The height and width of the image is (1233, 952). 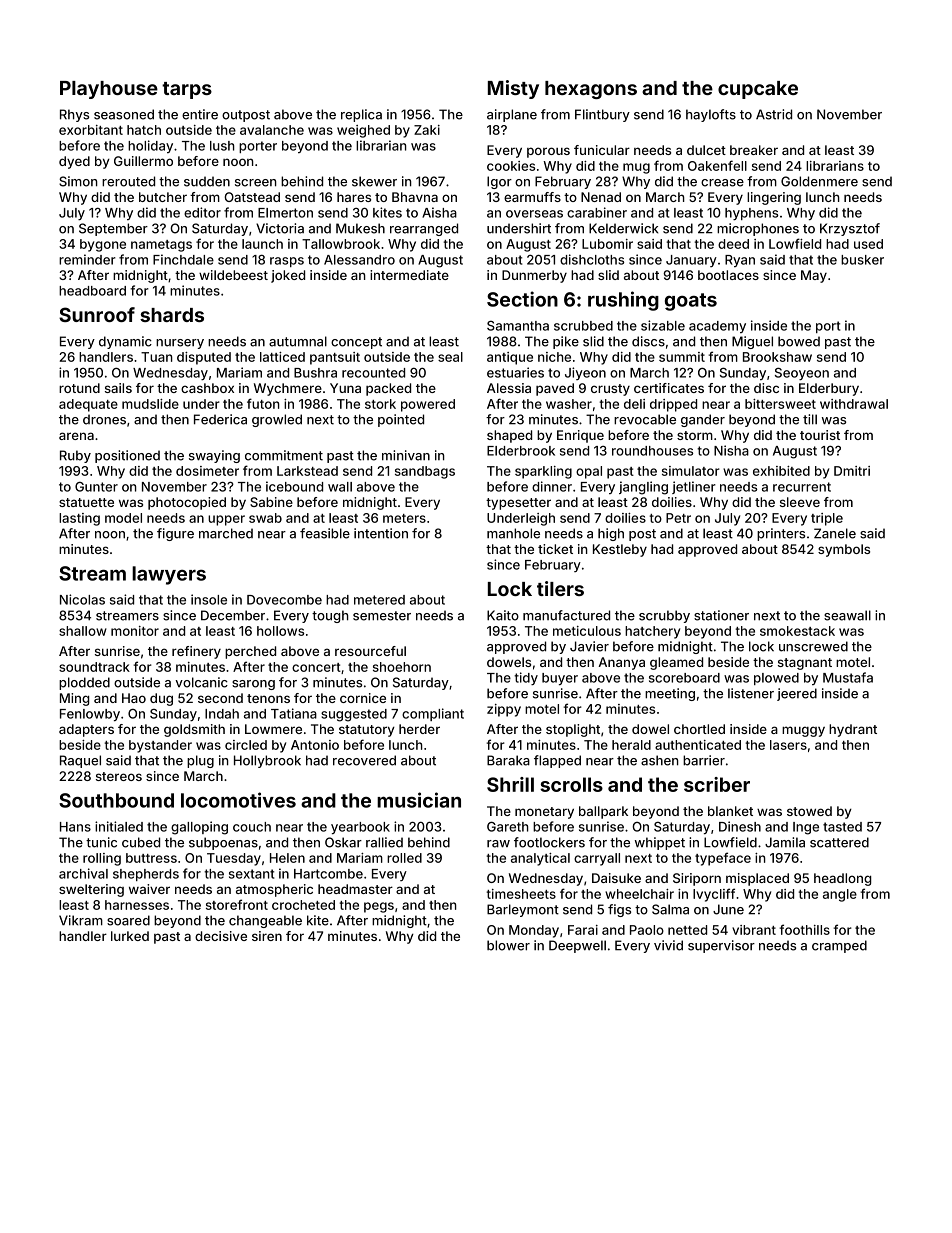 I want to click on Shrill, so click(x=510, y=784).
